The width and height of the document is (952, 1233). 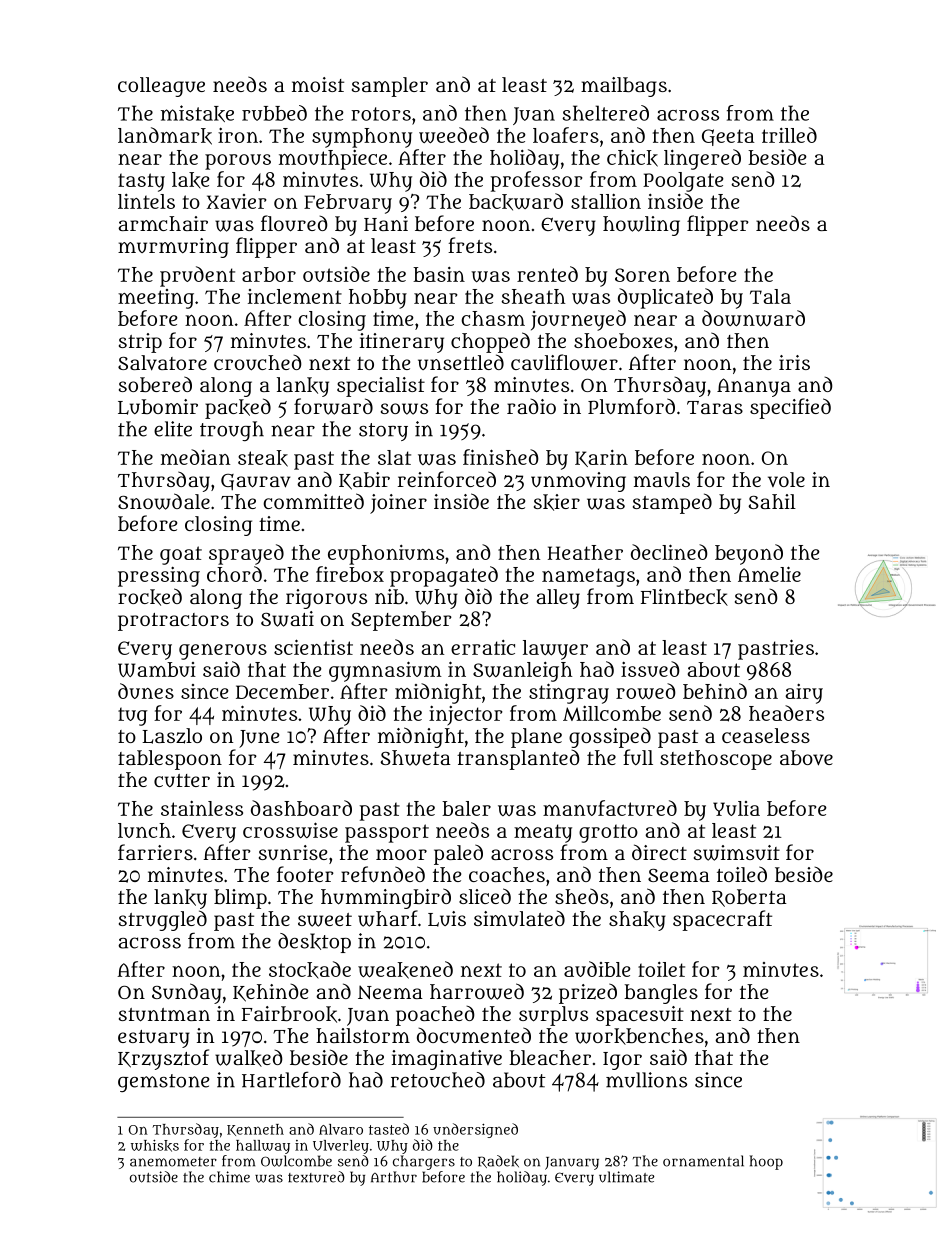 I want to click on spacecraft, so click(x=722, y=920).
